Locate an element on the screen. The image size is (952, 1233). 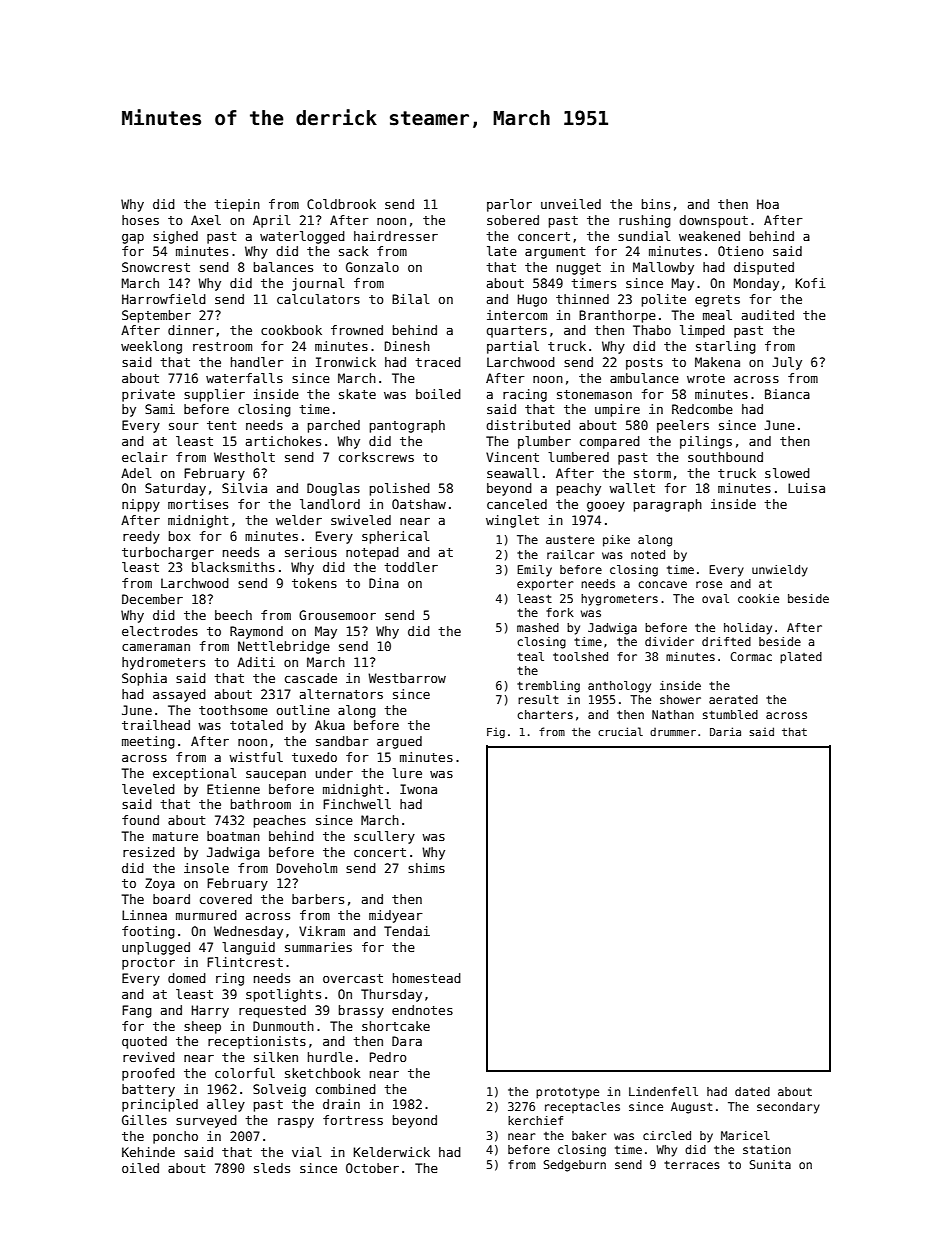
terraces is located at coordinates (692, 1164).
